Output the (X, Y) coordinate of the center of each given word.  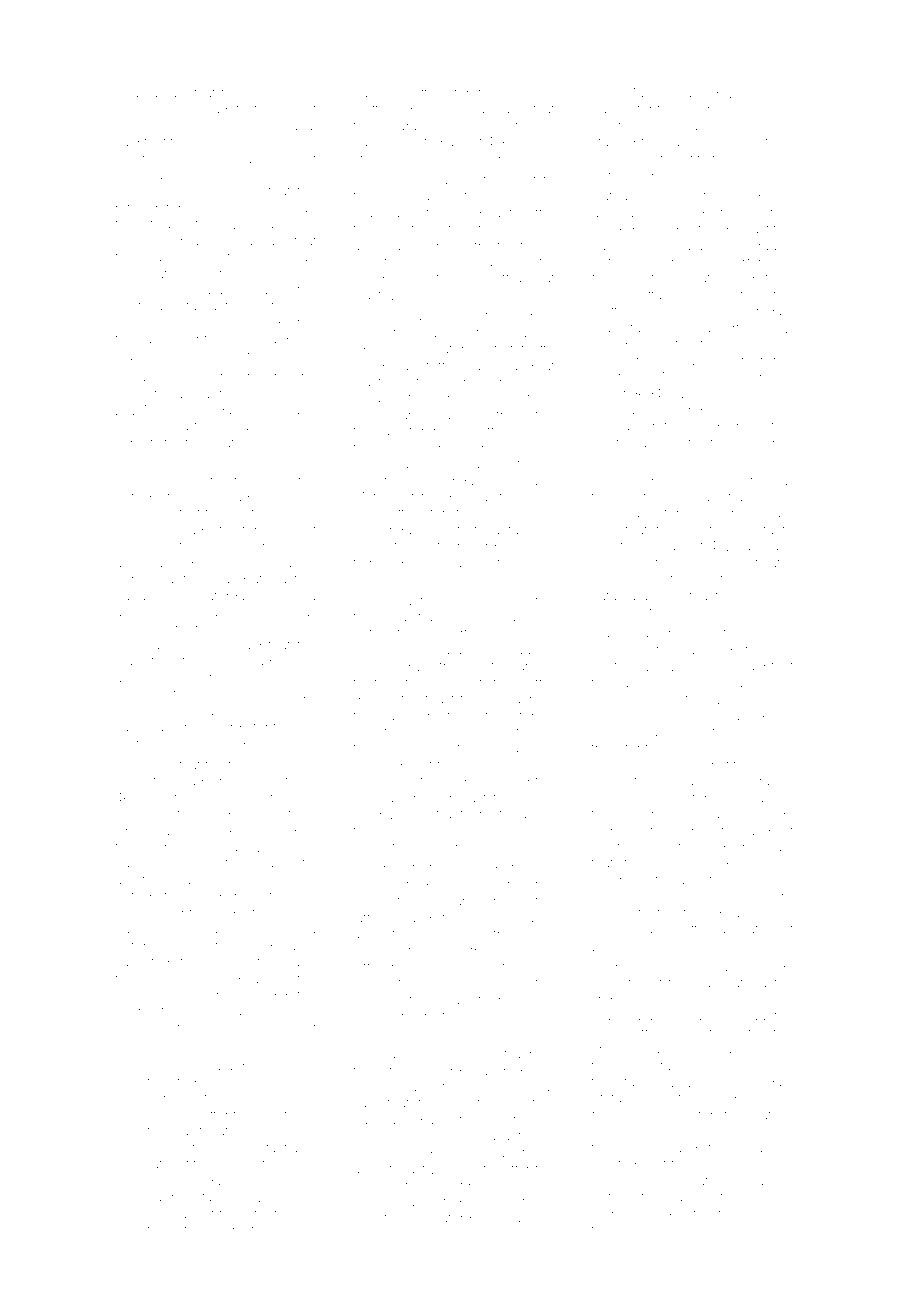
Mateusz (379, 497)
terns (234, 1215)
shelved (194, 863)
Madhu (646, 93)
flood (683, 982)
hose (520, 93)
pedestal (140, 394)
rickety (403, 870)
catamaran (623, 596)
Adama (136, 93)
